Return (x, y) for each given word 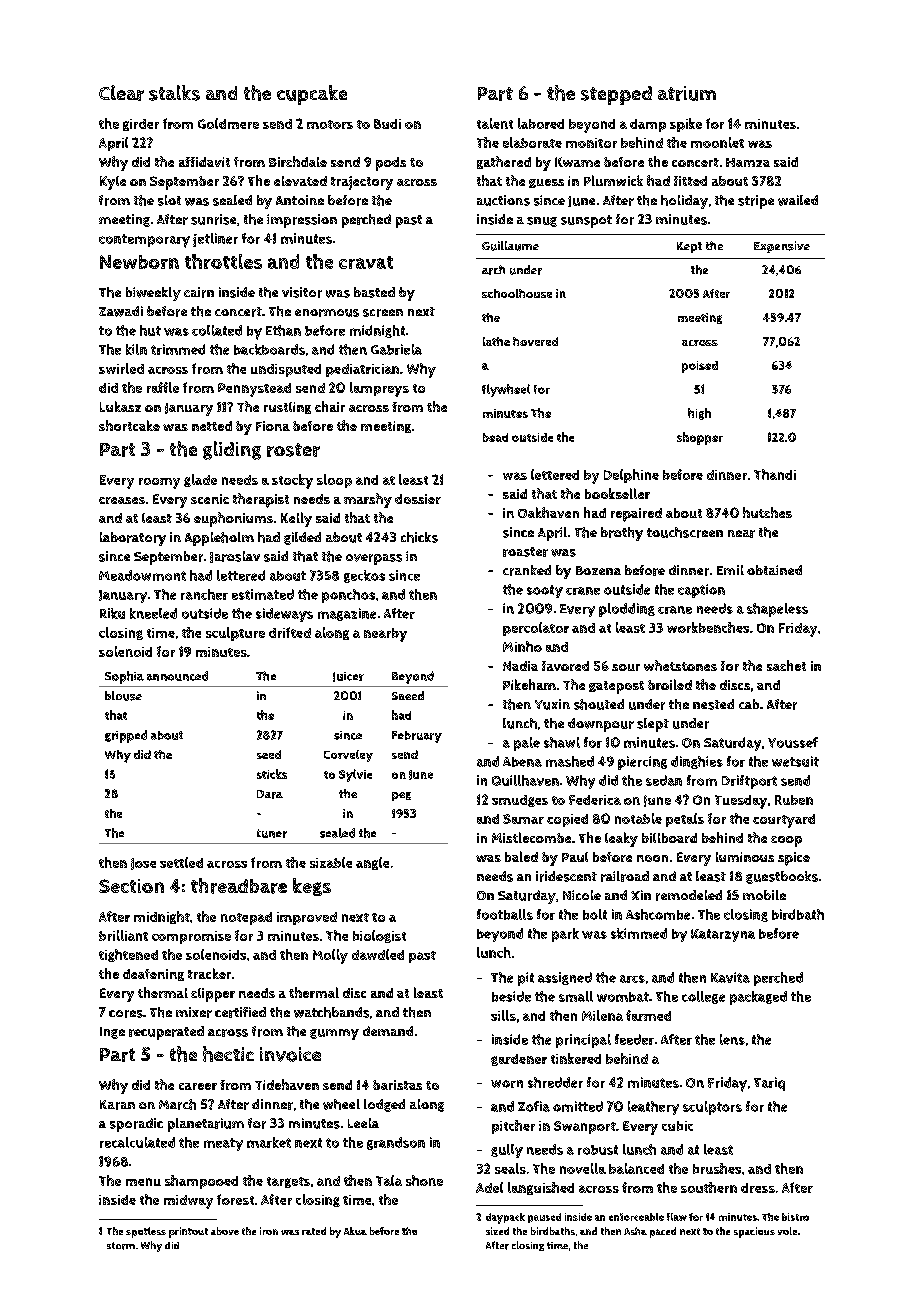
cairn (199, 292)
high (699, 414)
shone (424, 1180)
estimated (263, 594)
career (198, 1086)
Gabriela (396, 349)
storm (121, 1246)
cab (749, 704)
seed (269, 754)
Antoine (300, 200)
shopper (700, 438)
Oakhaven (548, 512)
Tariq (769, 1084)
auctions (503, 200)
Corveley (348, 756)
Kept (689, 247)
